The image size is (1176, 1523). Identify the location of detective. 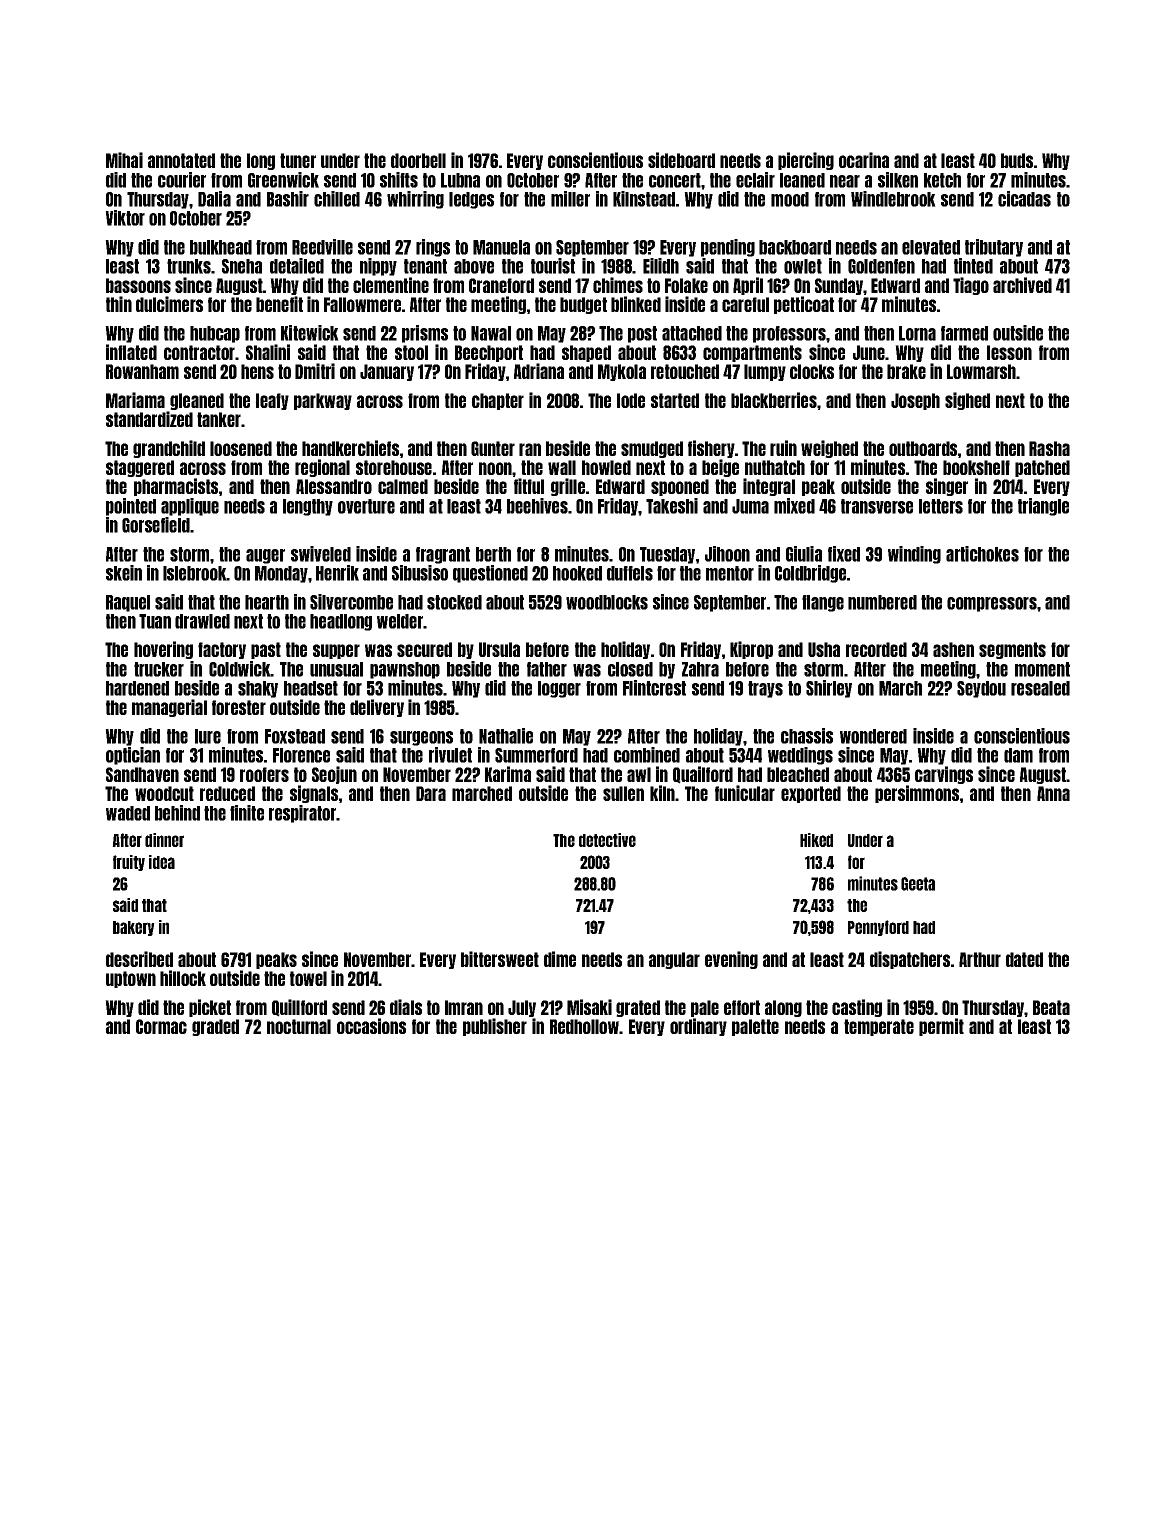
(607, 840).
